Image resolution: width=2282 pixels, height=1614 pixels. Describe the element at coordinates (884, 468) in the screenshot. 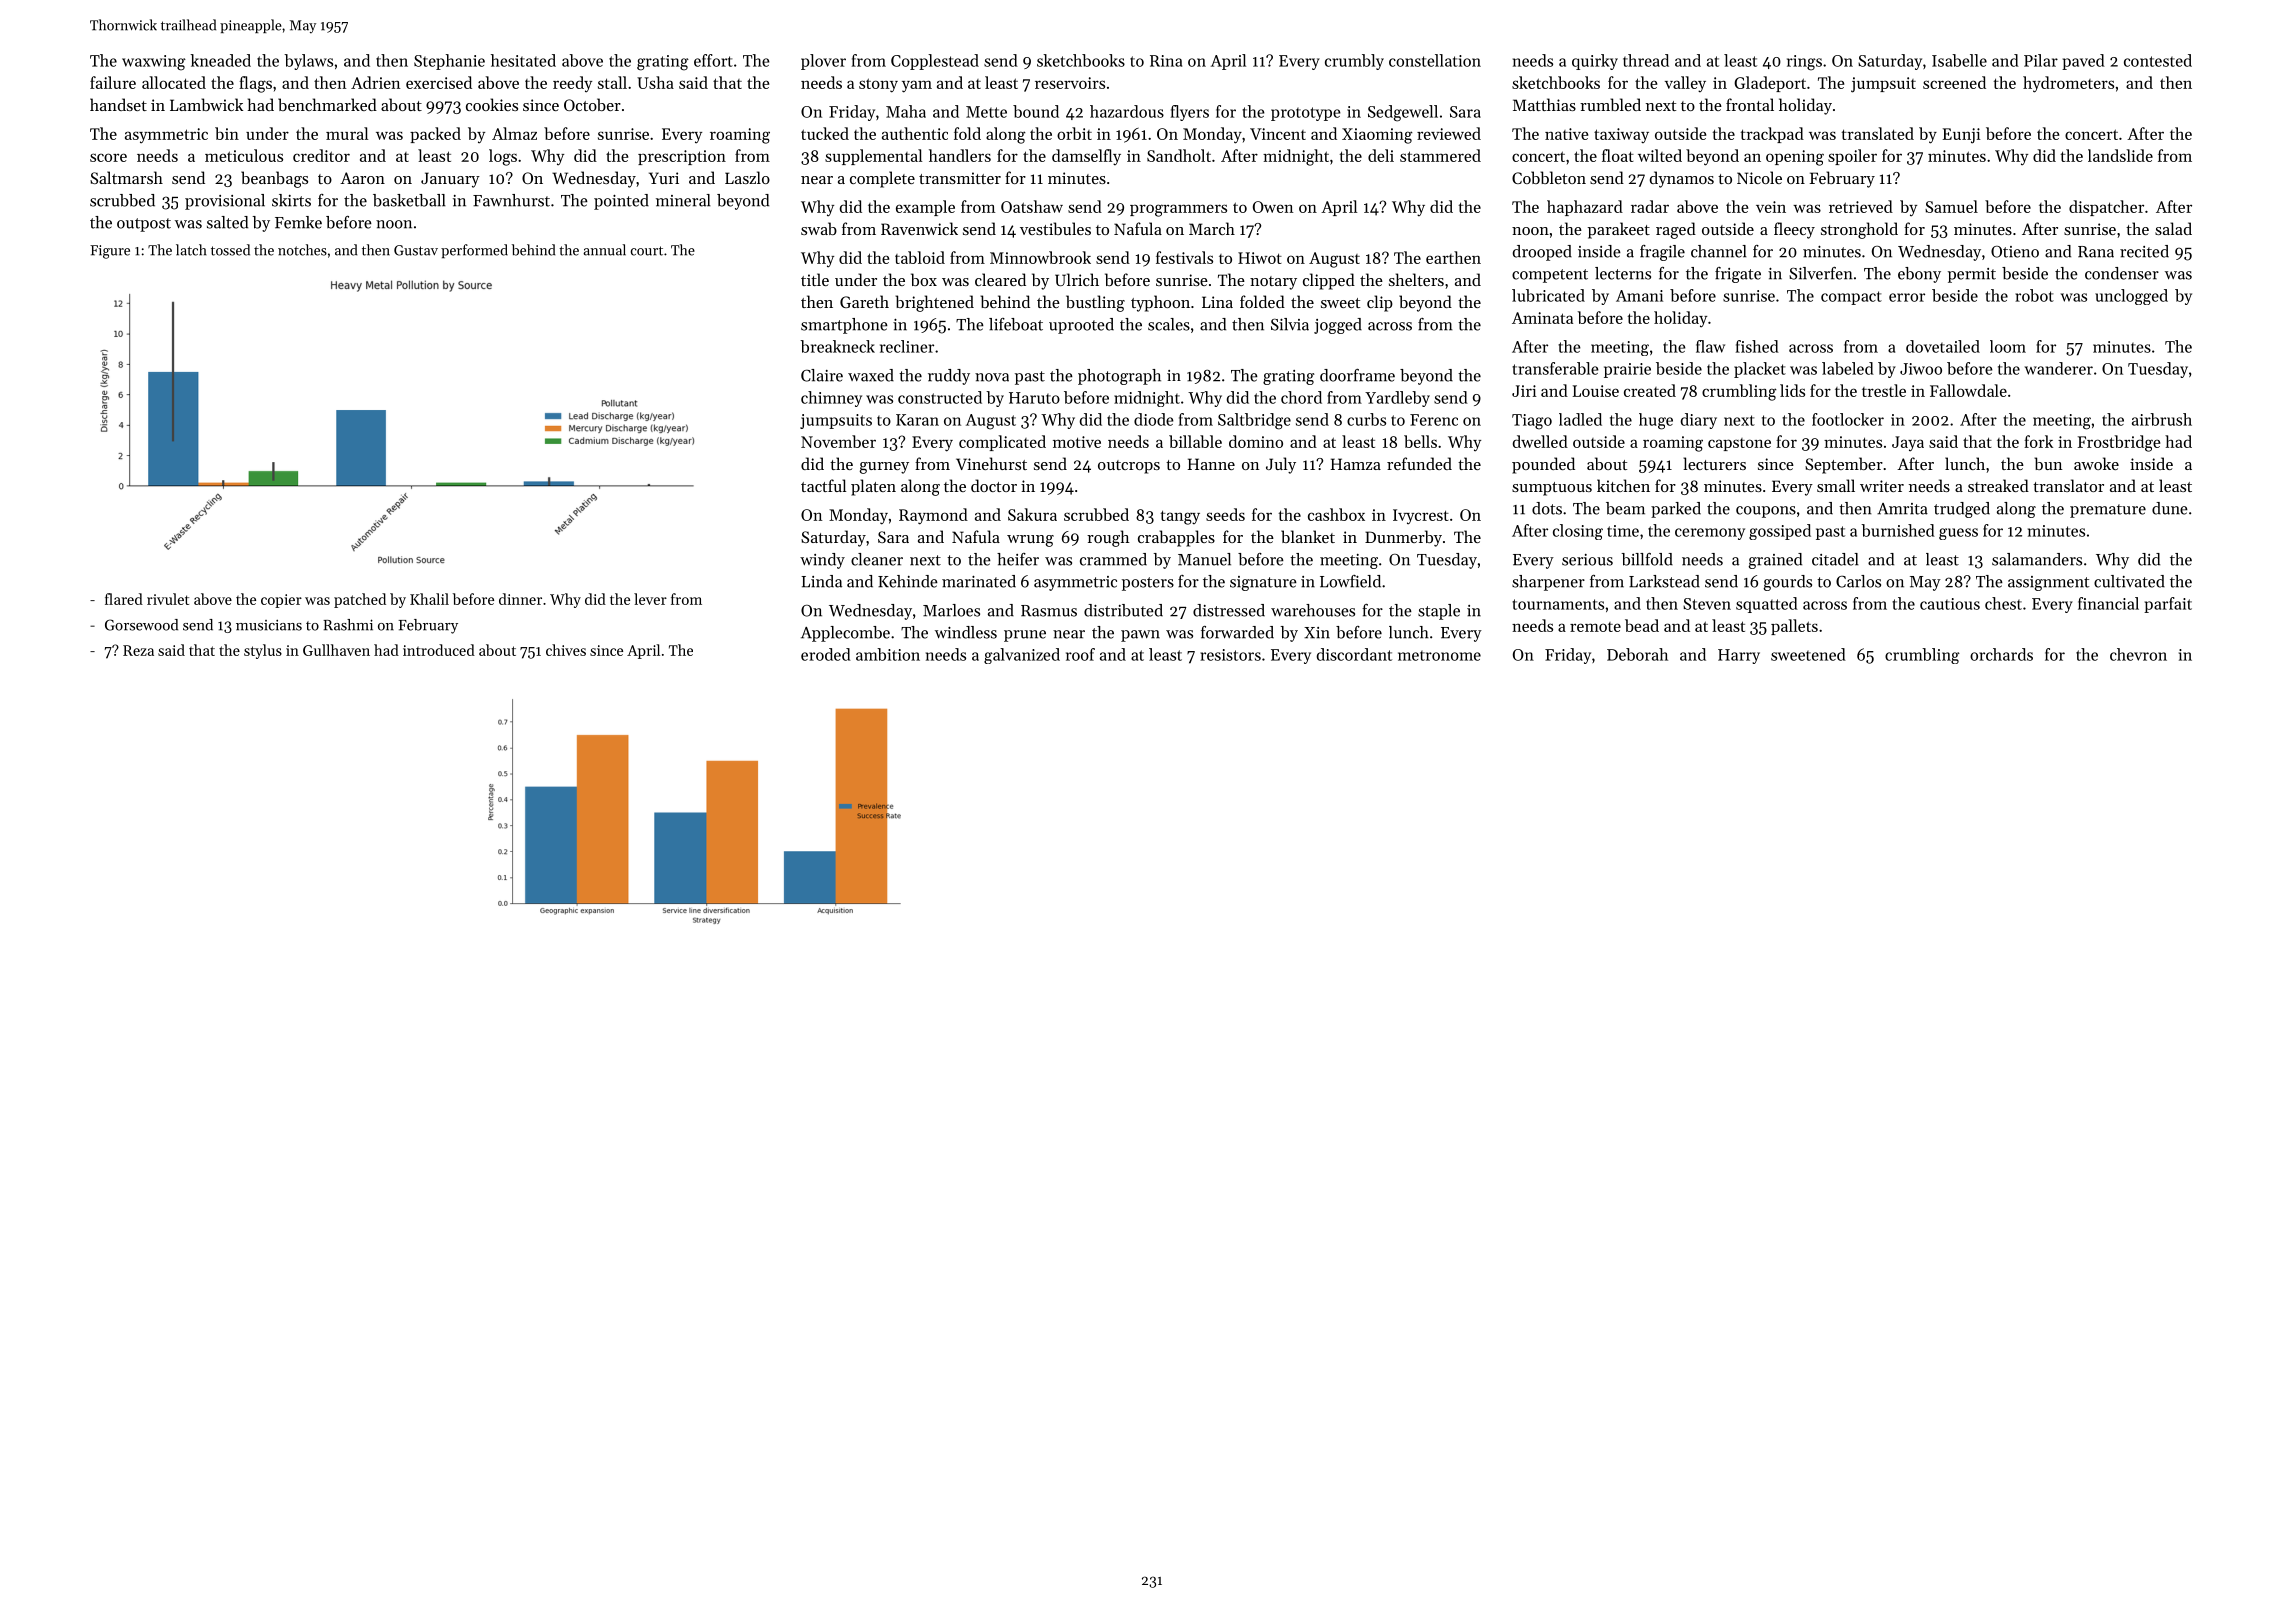

I see `gurney` at that location.
